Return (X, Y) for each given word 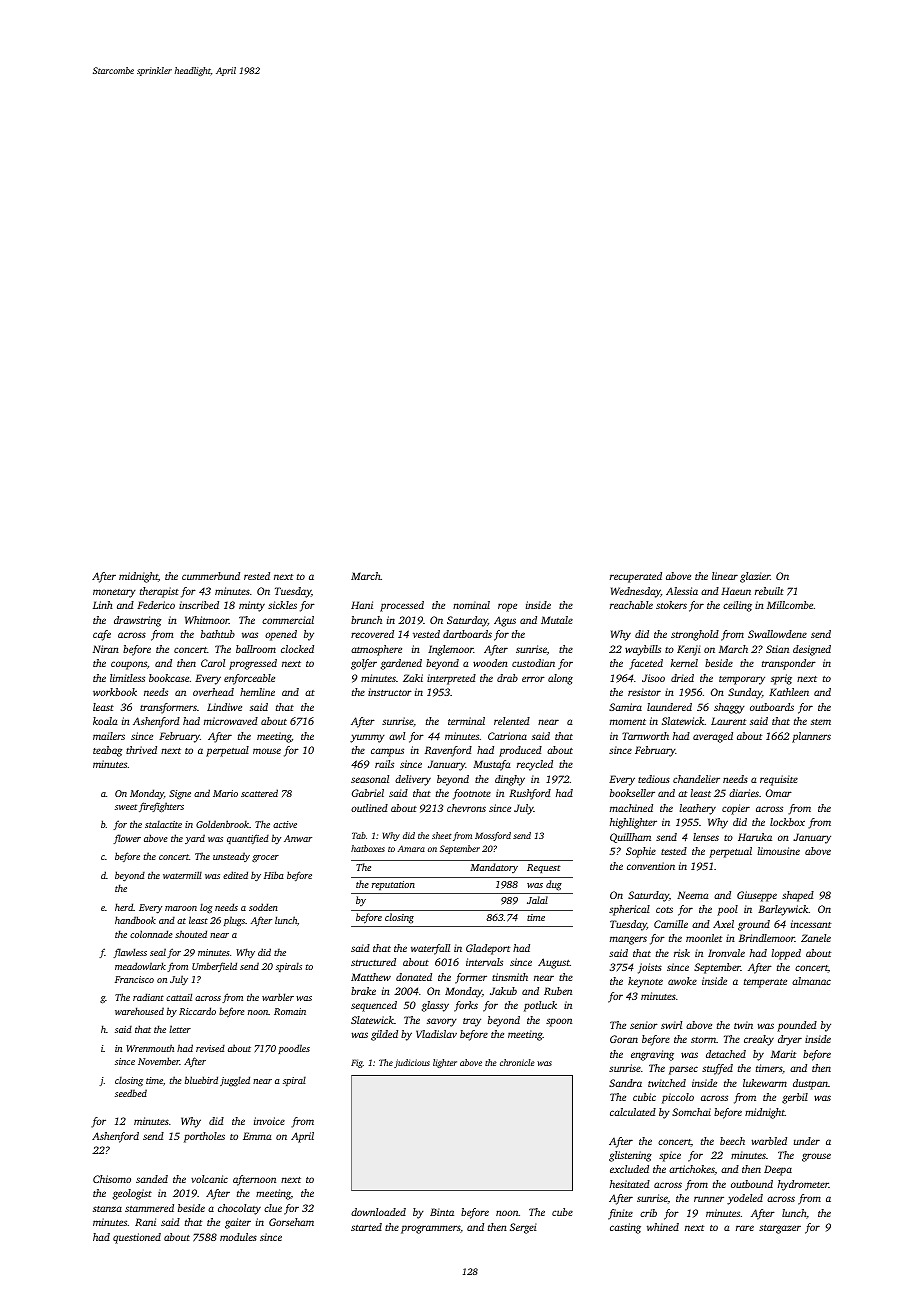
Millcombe (790, 605)
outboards (772, 707)
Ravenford (448, 751)
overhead (213, 692)
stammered (149, 1208)
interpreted (451, 679)
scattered (259, 793)
